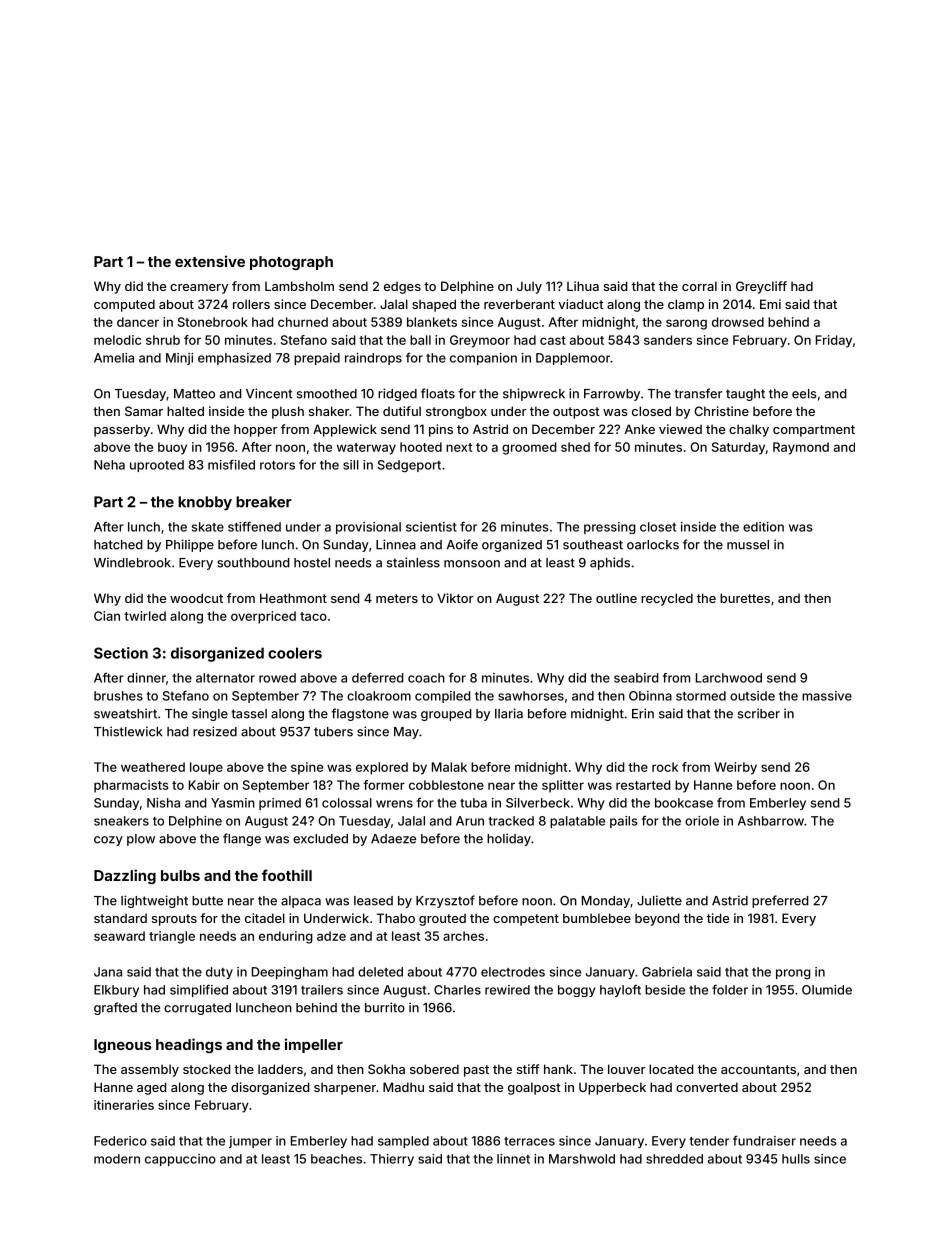 This screenshot has width=952, height=1233. I want to click on shipwreck, so click(534, 394).
